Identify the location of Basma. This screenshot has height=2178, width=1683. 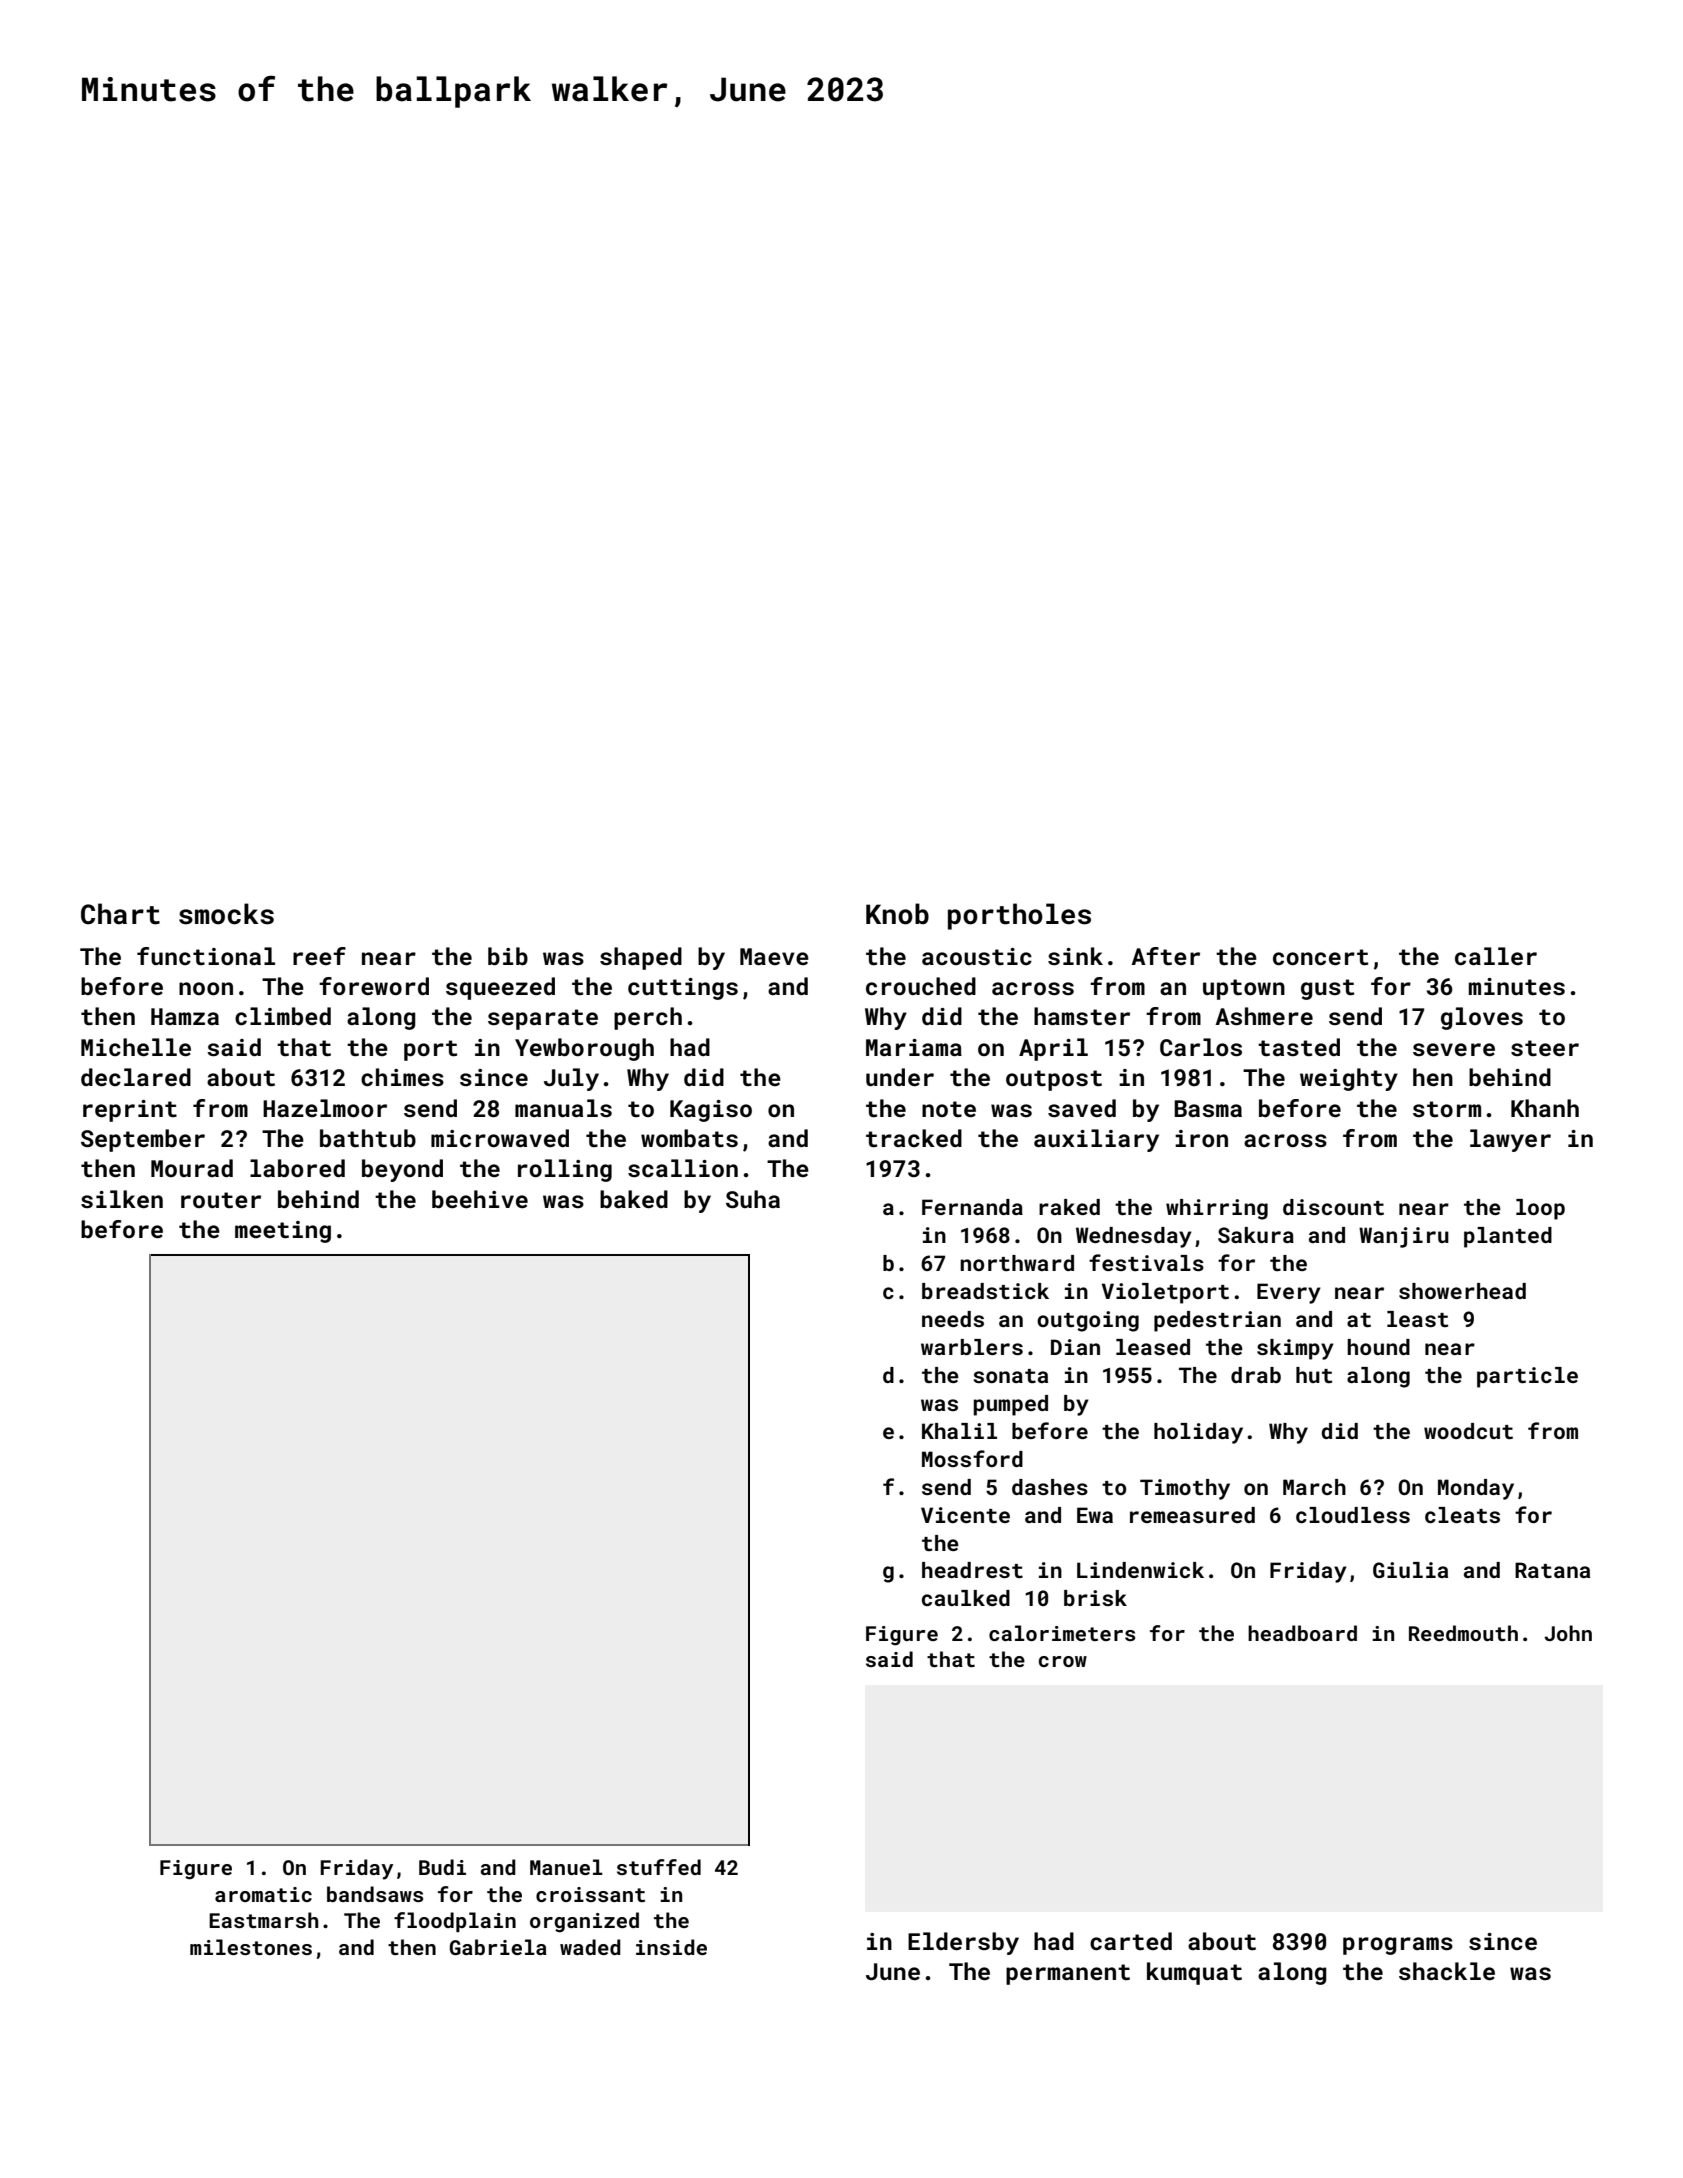
(1208, 1108).
